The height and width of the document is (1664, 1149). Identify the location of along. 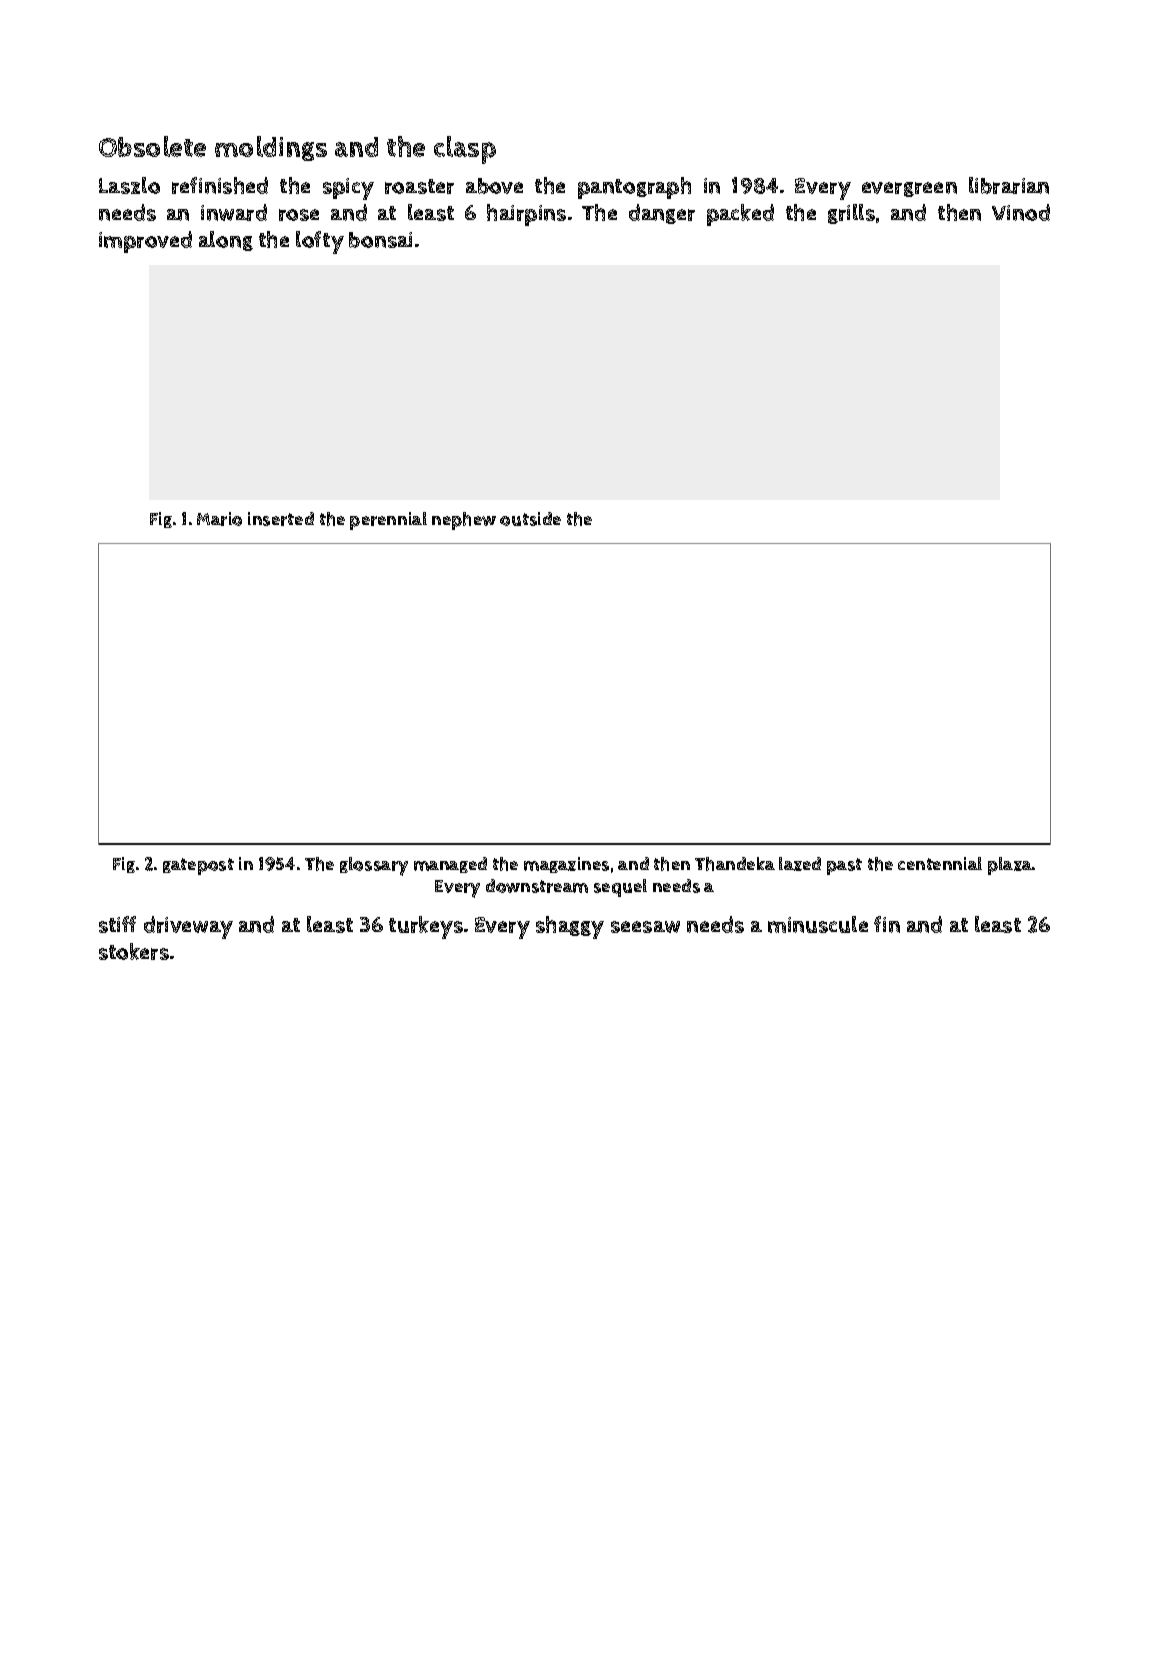
(226, 241).
